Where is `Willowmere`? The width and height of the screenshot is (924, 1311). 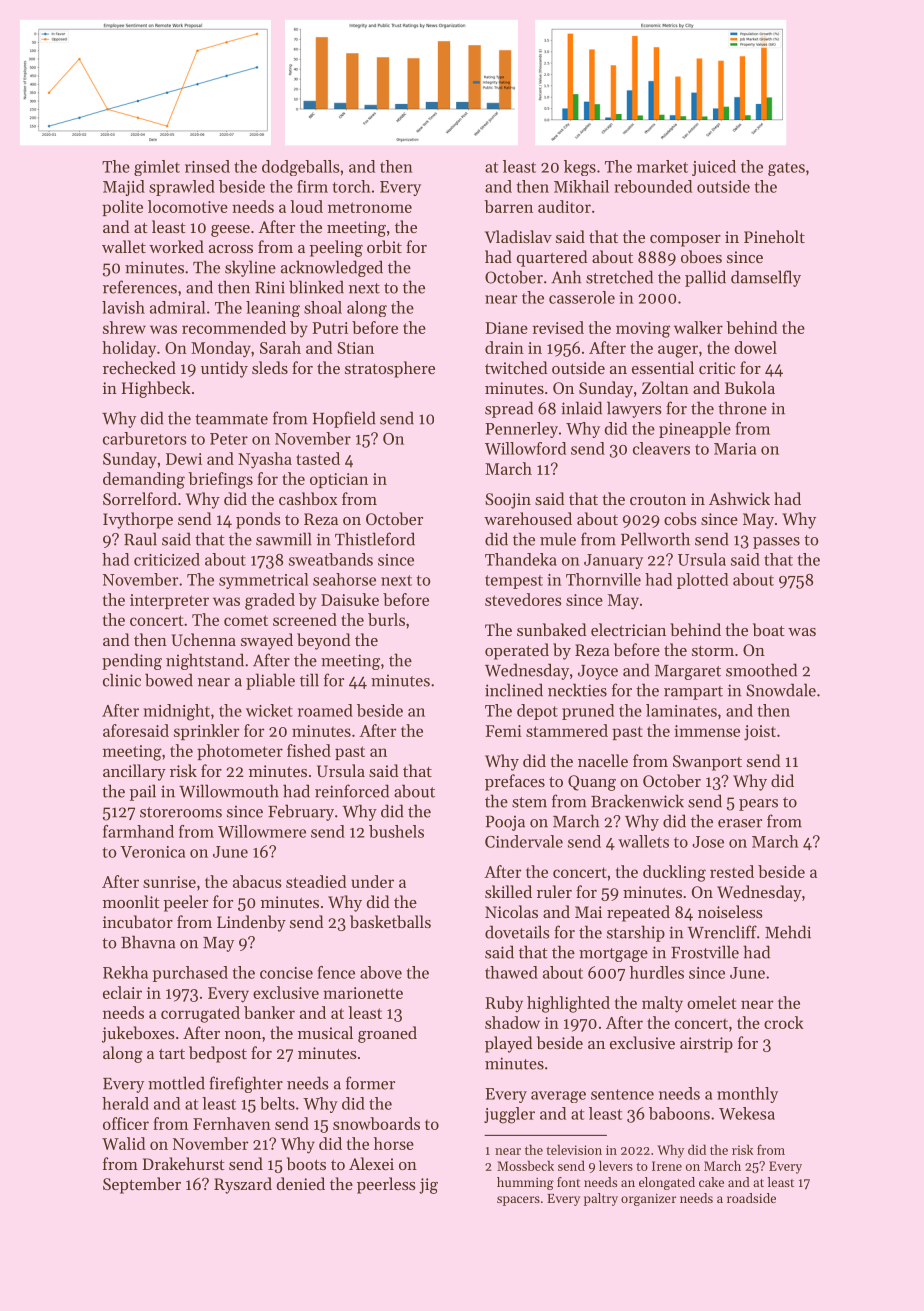 Willowmere is located at coordinates (262, 831).
